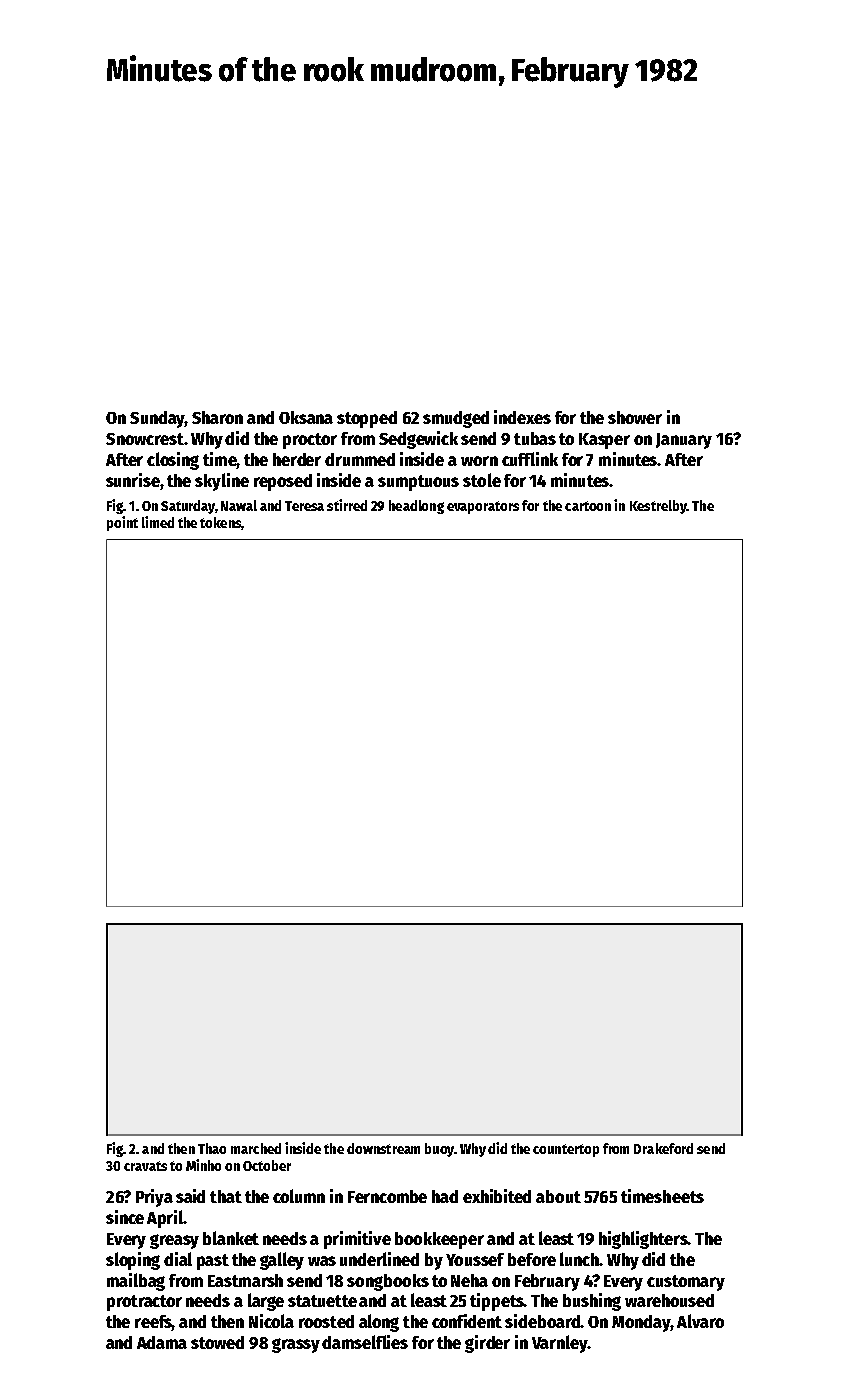  I want to click on Drakeford, so click(663, 1148).
